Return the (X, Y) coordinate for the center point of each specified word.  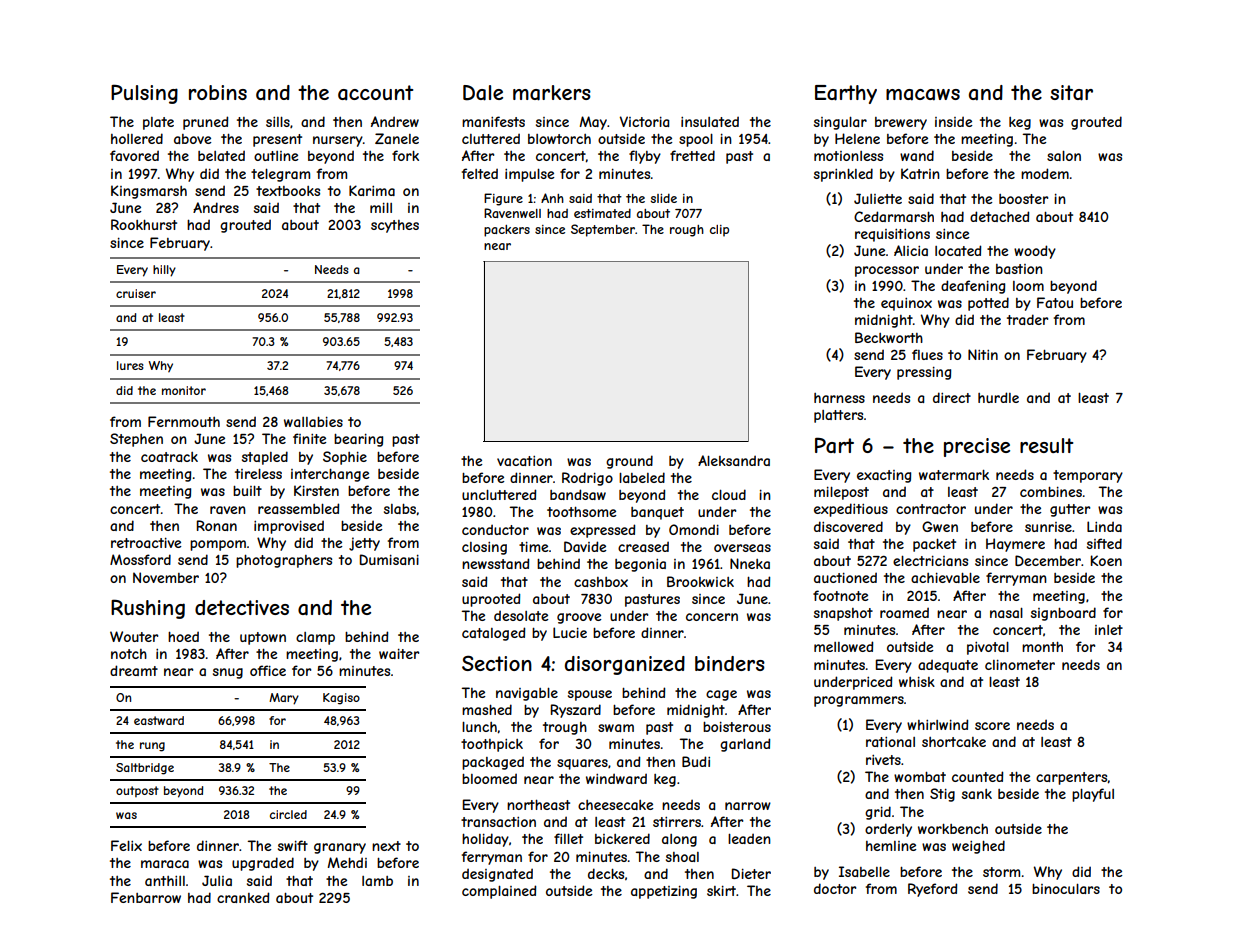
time (534, 547)
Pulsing (144, 94)
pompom (218, 545)
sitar (1071, 93)
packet (934, 545)
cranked (243, 897)
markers (552, 93)
